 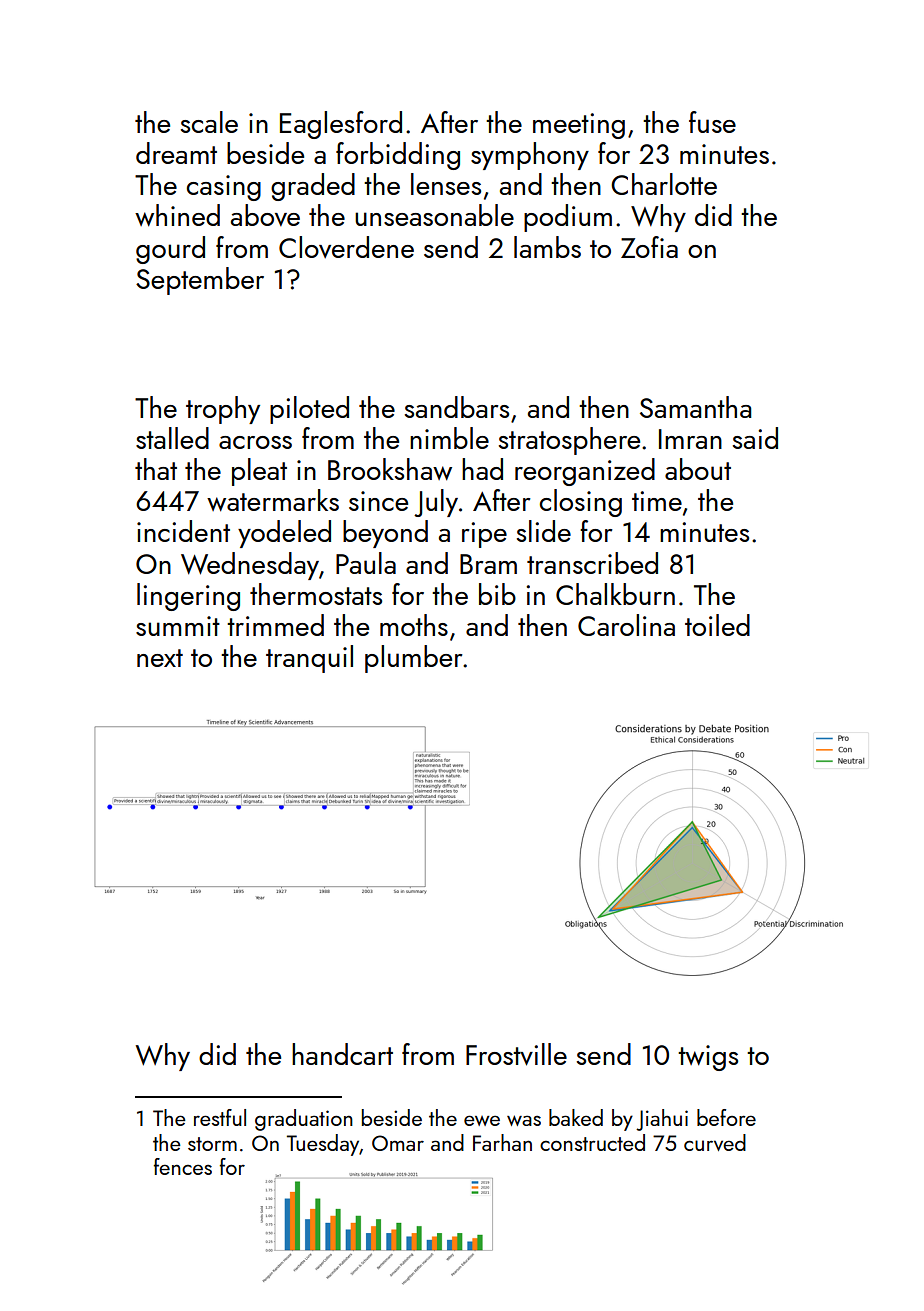 I want to click on toiled, so click(x=717, y=625).
